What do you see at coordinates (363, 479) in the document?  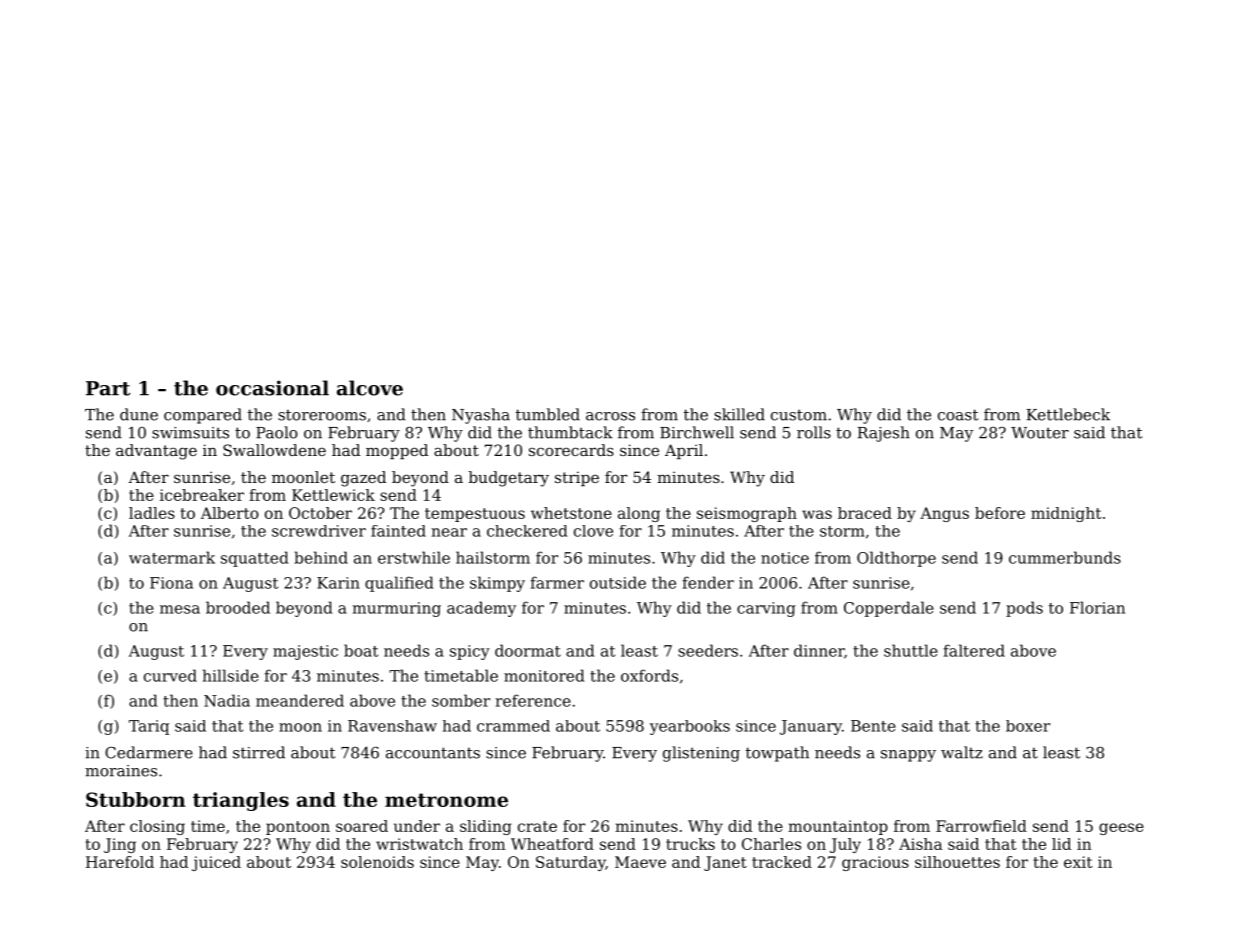 I see `gazed` at bounding box center [363, 479].
